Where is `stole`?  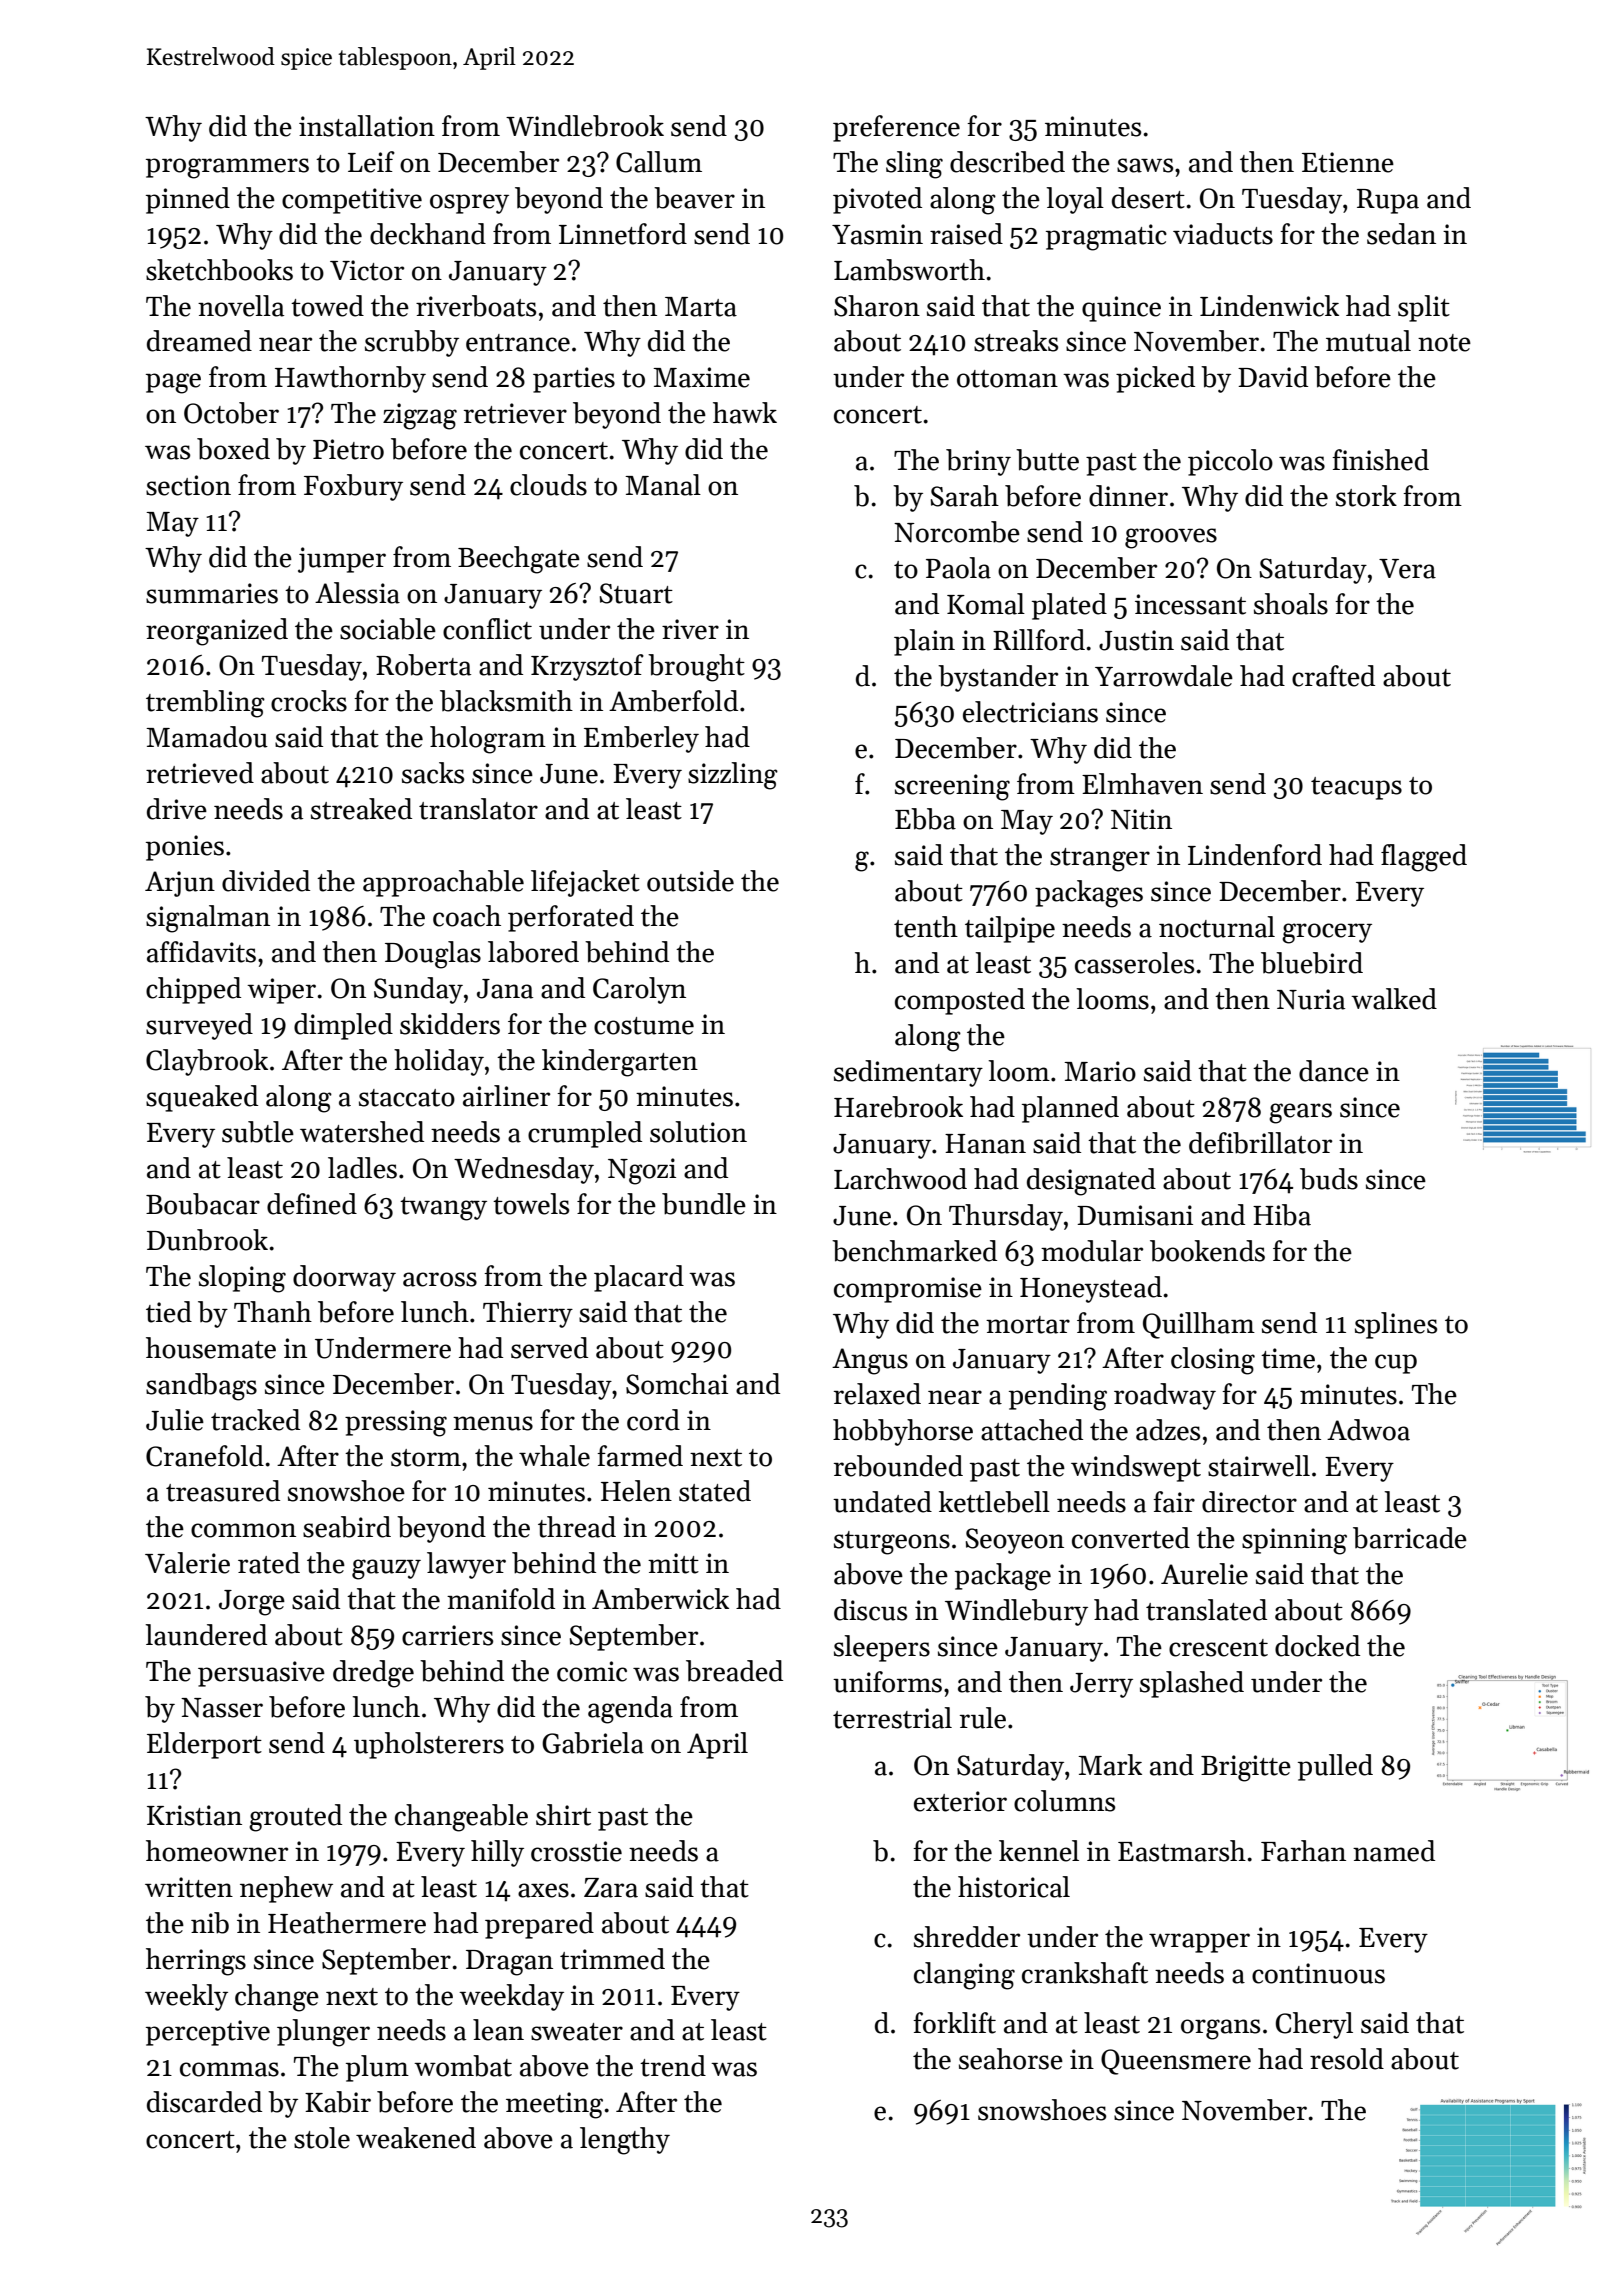 stole is located at coordinates (322, 2138).
